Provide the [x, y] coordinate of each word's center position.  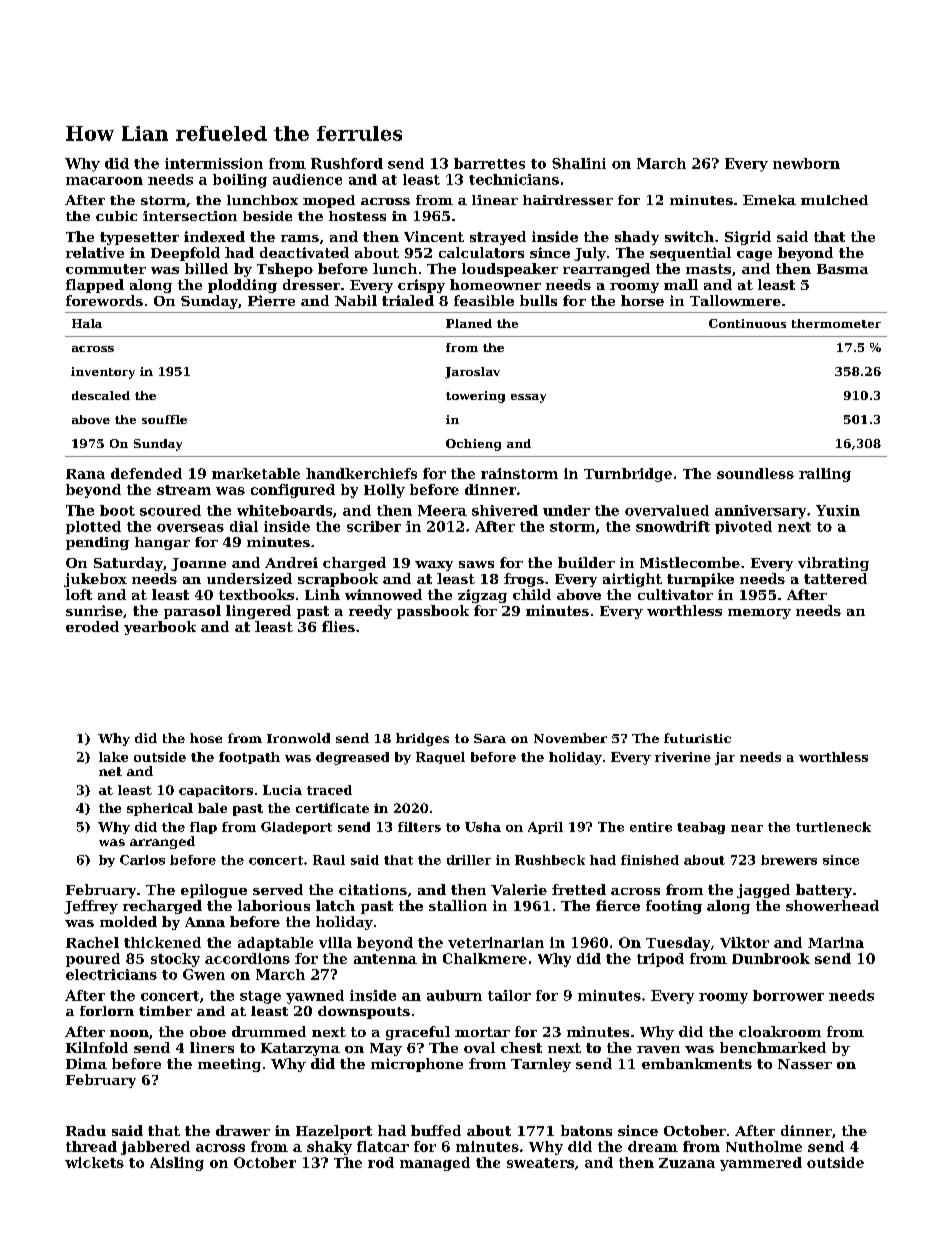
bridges [422, 739]
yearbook [160, 628]
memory [759, 614]
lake [113, 757]
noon [129, 1033]
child [532, 594]
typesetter [139, 238]
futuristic [697, 738]
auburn [454, 995]
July [590, 254]
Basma [842, 269]
